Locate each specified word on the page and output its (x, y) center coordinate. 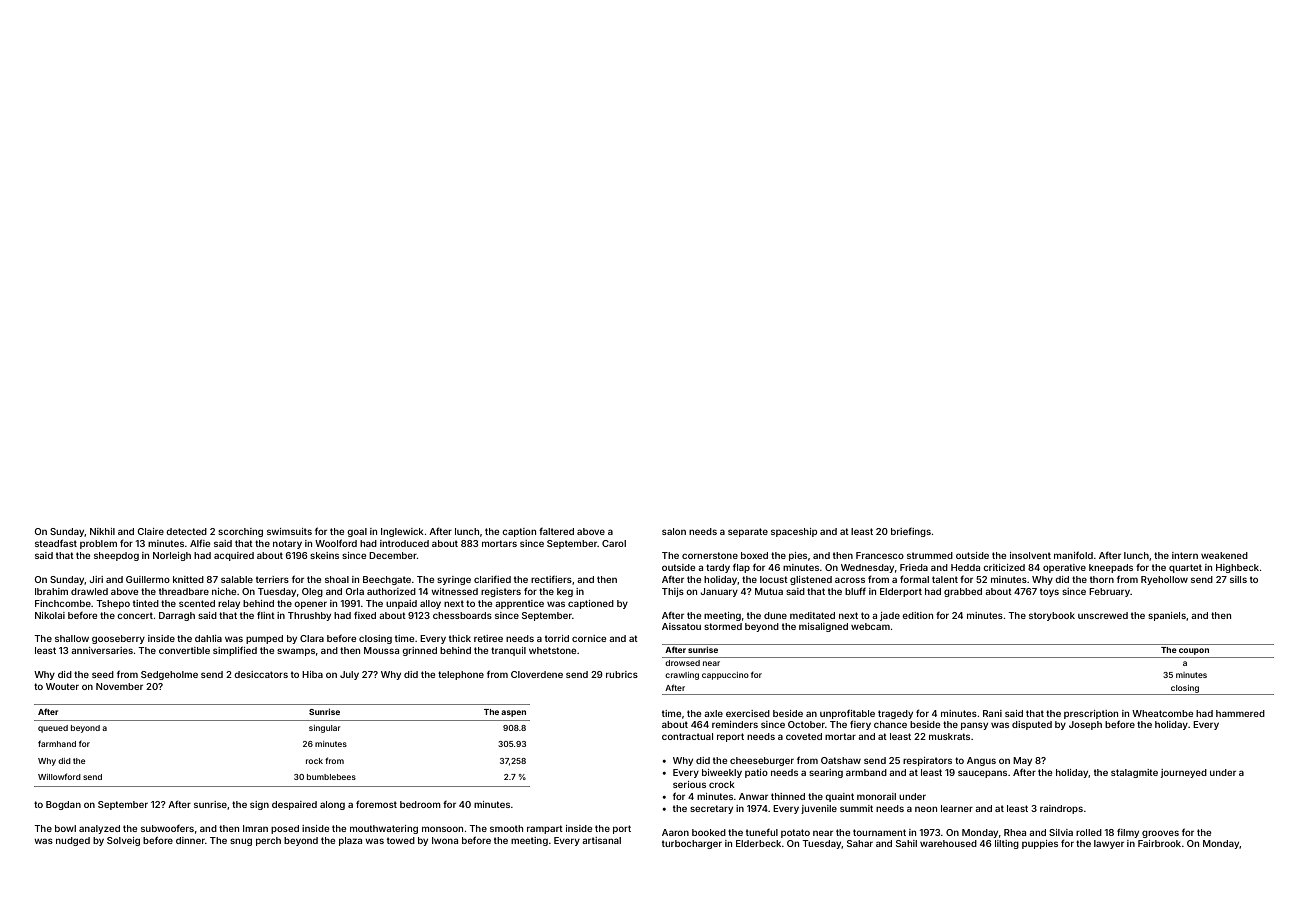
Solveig (123, 841)
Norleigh (172, 556)
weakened (1224, 555)
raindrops (1061, 809)
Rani (992, 713)
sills (1238, 579)
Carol (614, 543)
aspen (513, 713)
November (119, 686)
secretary (711, 809)
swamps (296, 652)
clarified (492, 579)
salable (237, 579)
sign (259, 805)
